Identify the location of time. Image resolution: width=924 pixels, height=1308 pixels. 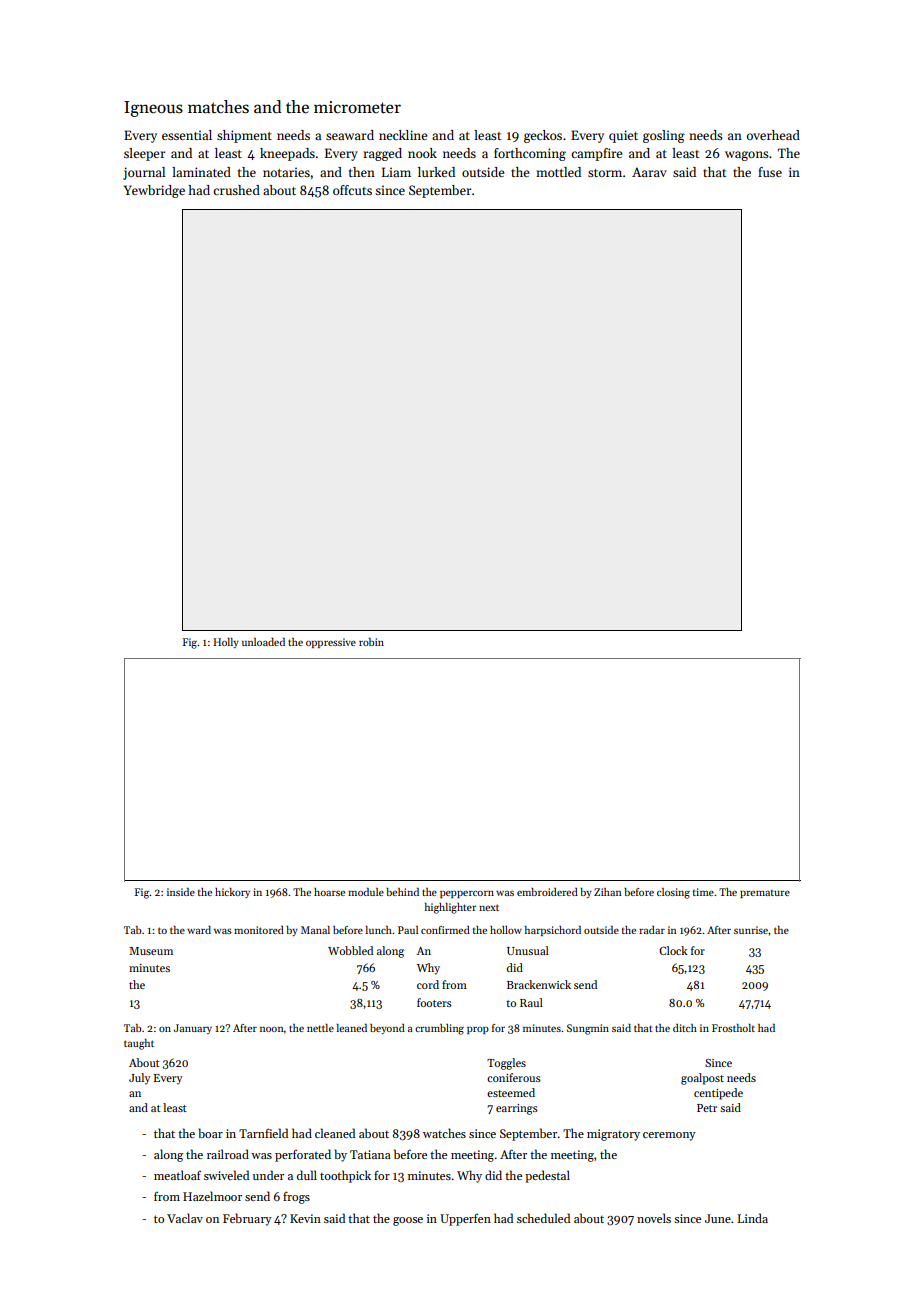
(703, 892).
